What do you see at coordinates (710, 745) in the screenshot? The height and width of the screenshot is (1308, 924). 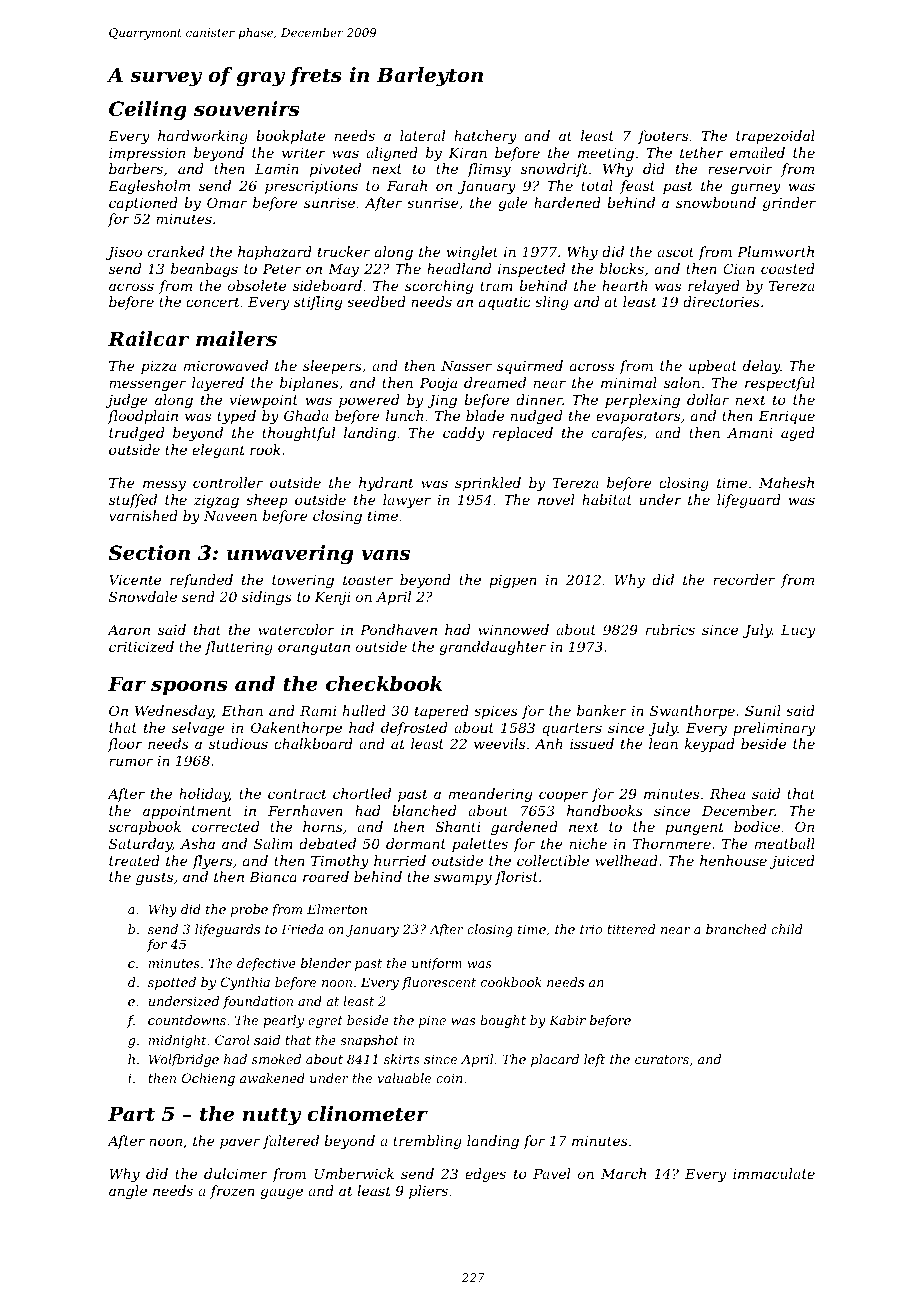 I see `keypad` at bounding box center [710, 745].
